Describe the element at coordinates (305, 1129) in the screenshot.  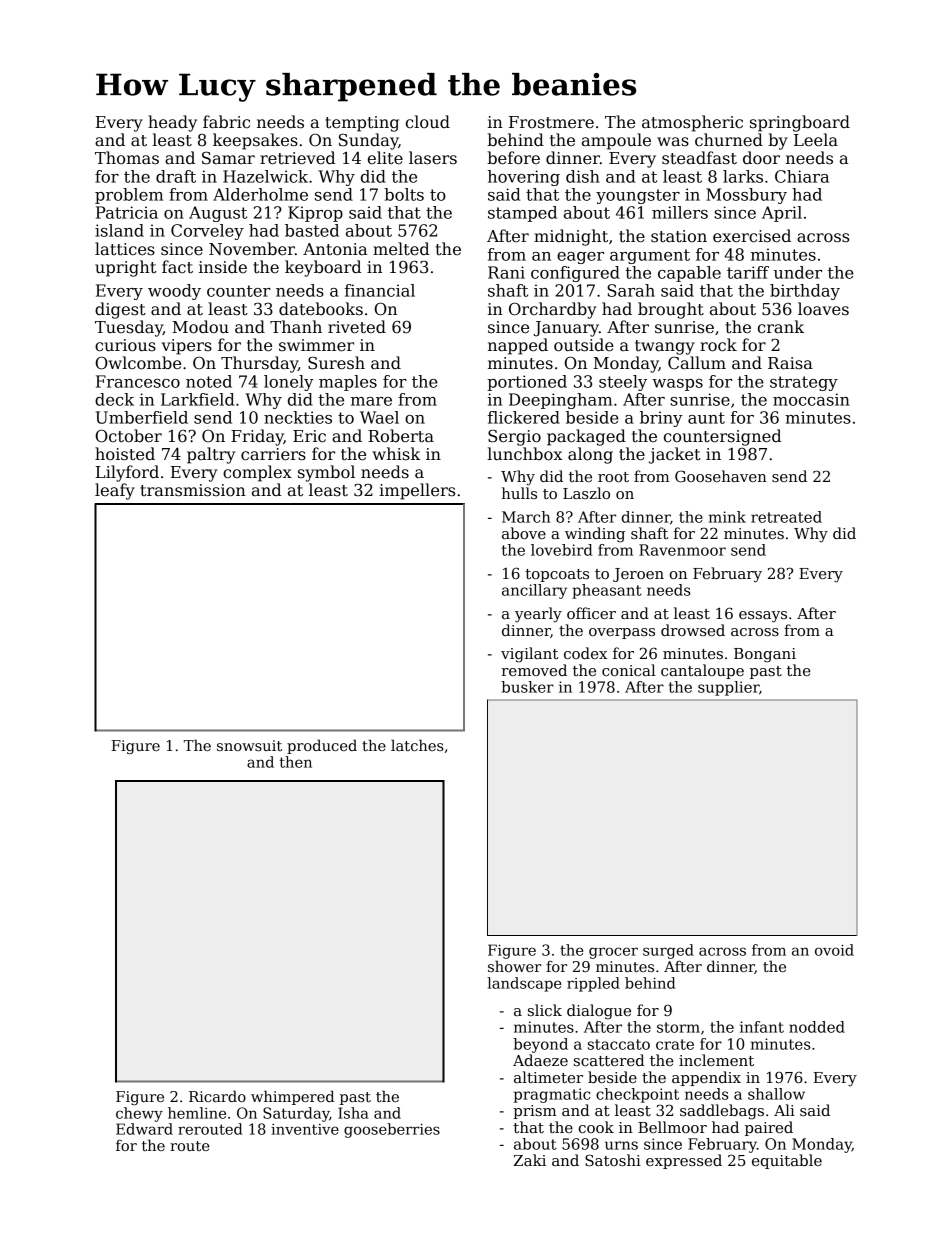
I see `inventive` at that location.
